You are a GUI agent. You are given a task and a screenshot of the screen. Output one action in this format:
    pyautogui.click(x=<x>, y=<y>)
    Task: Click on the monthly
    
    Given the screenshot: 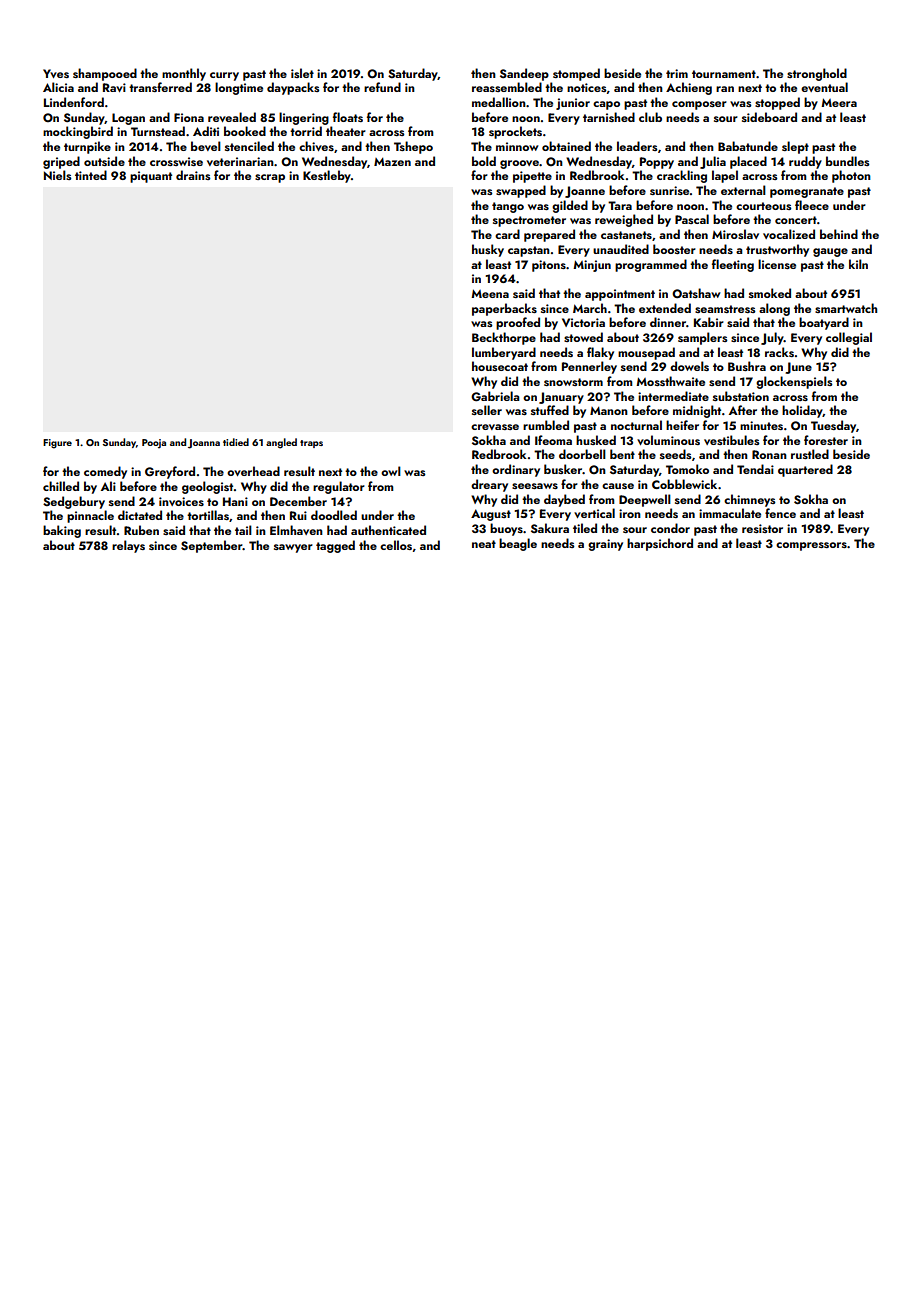 What is the action you would take?
    pyautogui.click(x=184, y=74)
